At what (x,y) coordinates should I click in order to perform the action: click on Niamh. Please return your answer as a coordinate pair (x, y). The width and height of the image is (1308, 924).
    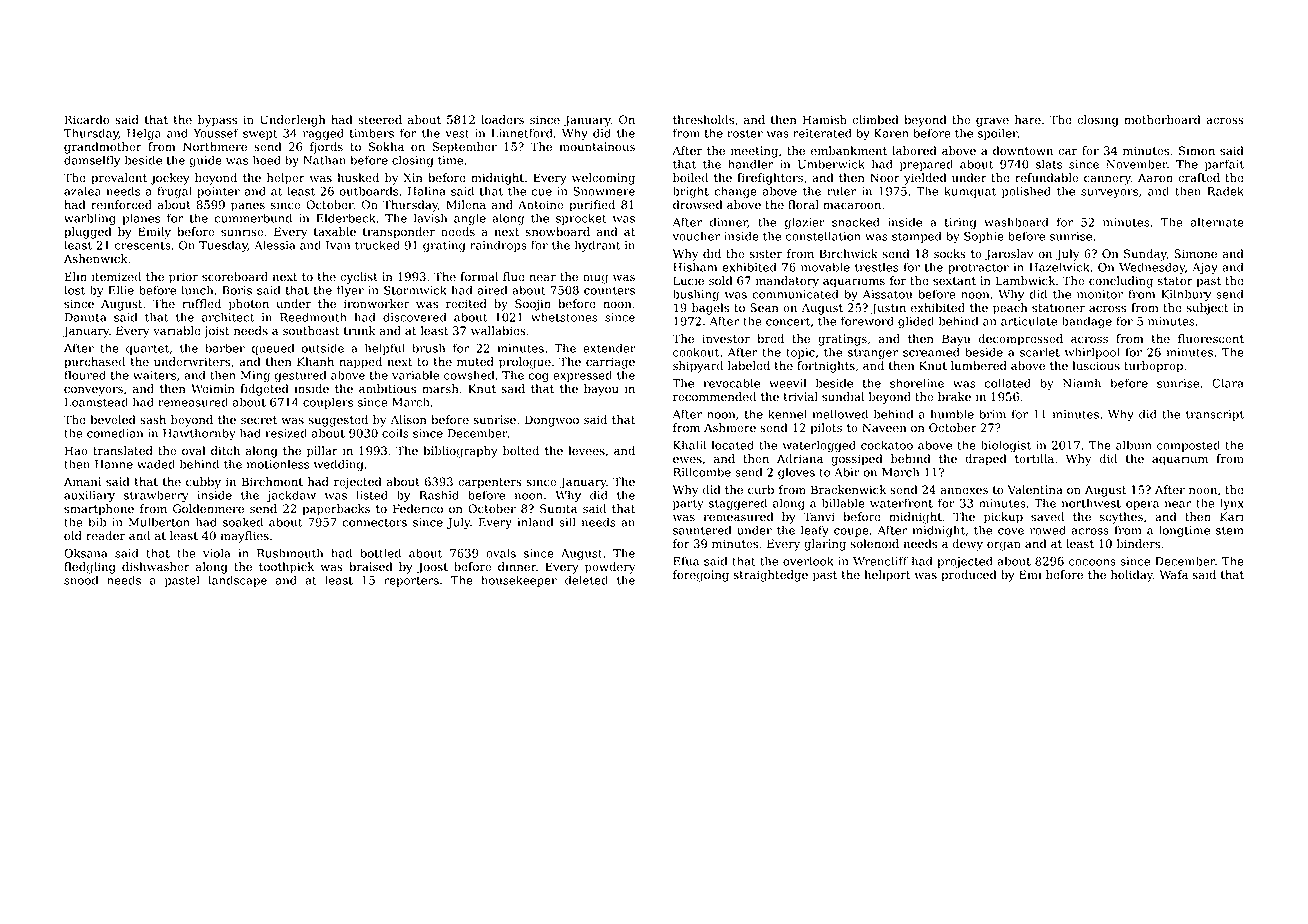
    Looking at the image, I should click on (1082, 383).
